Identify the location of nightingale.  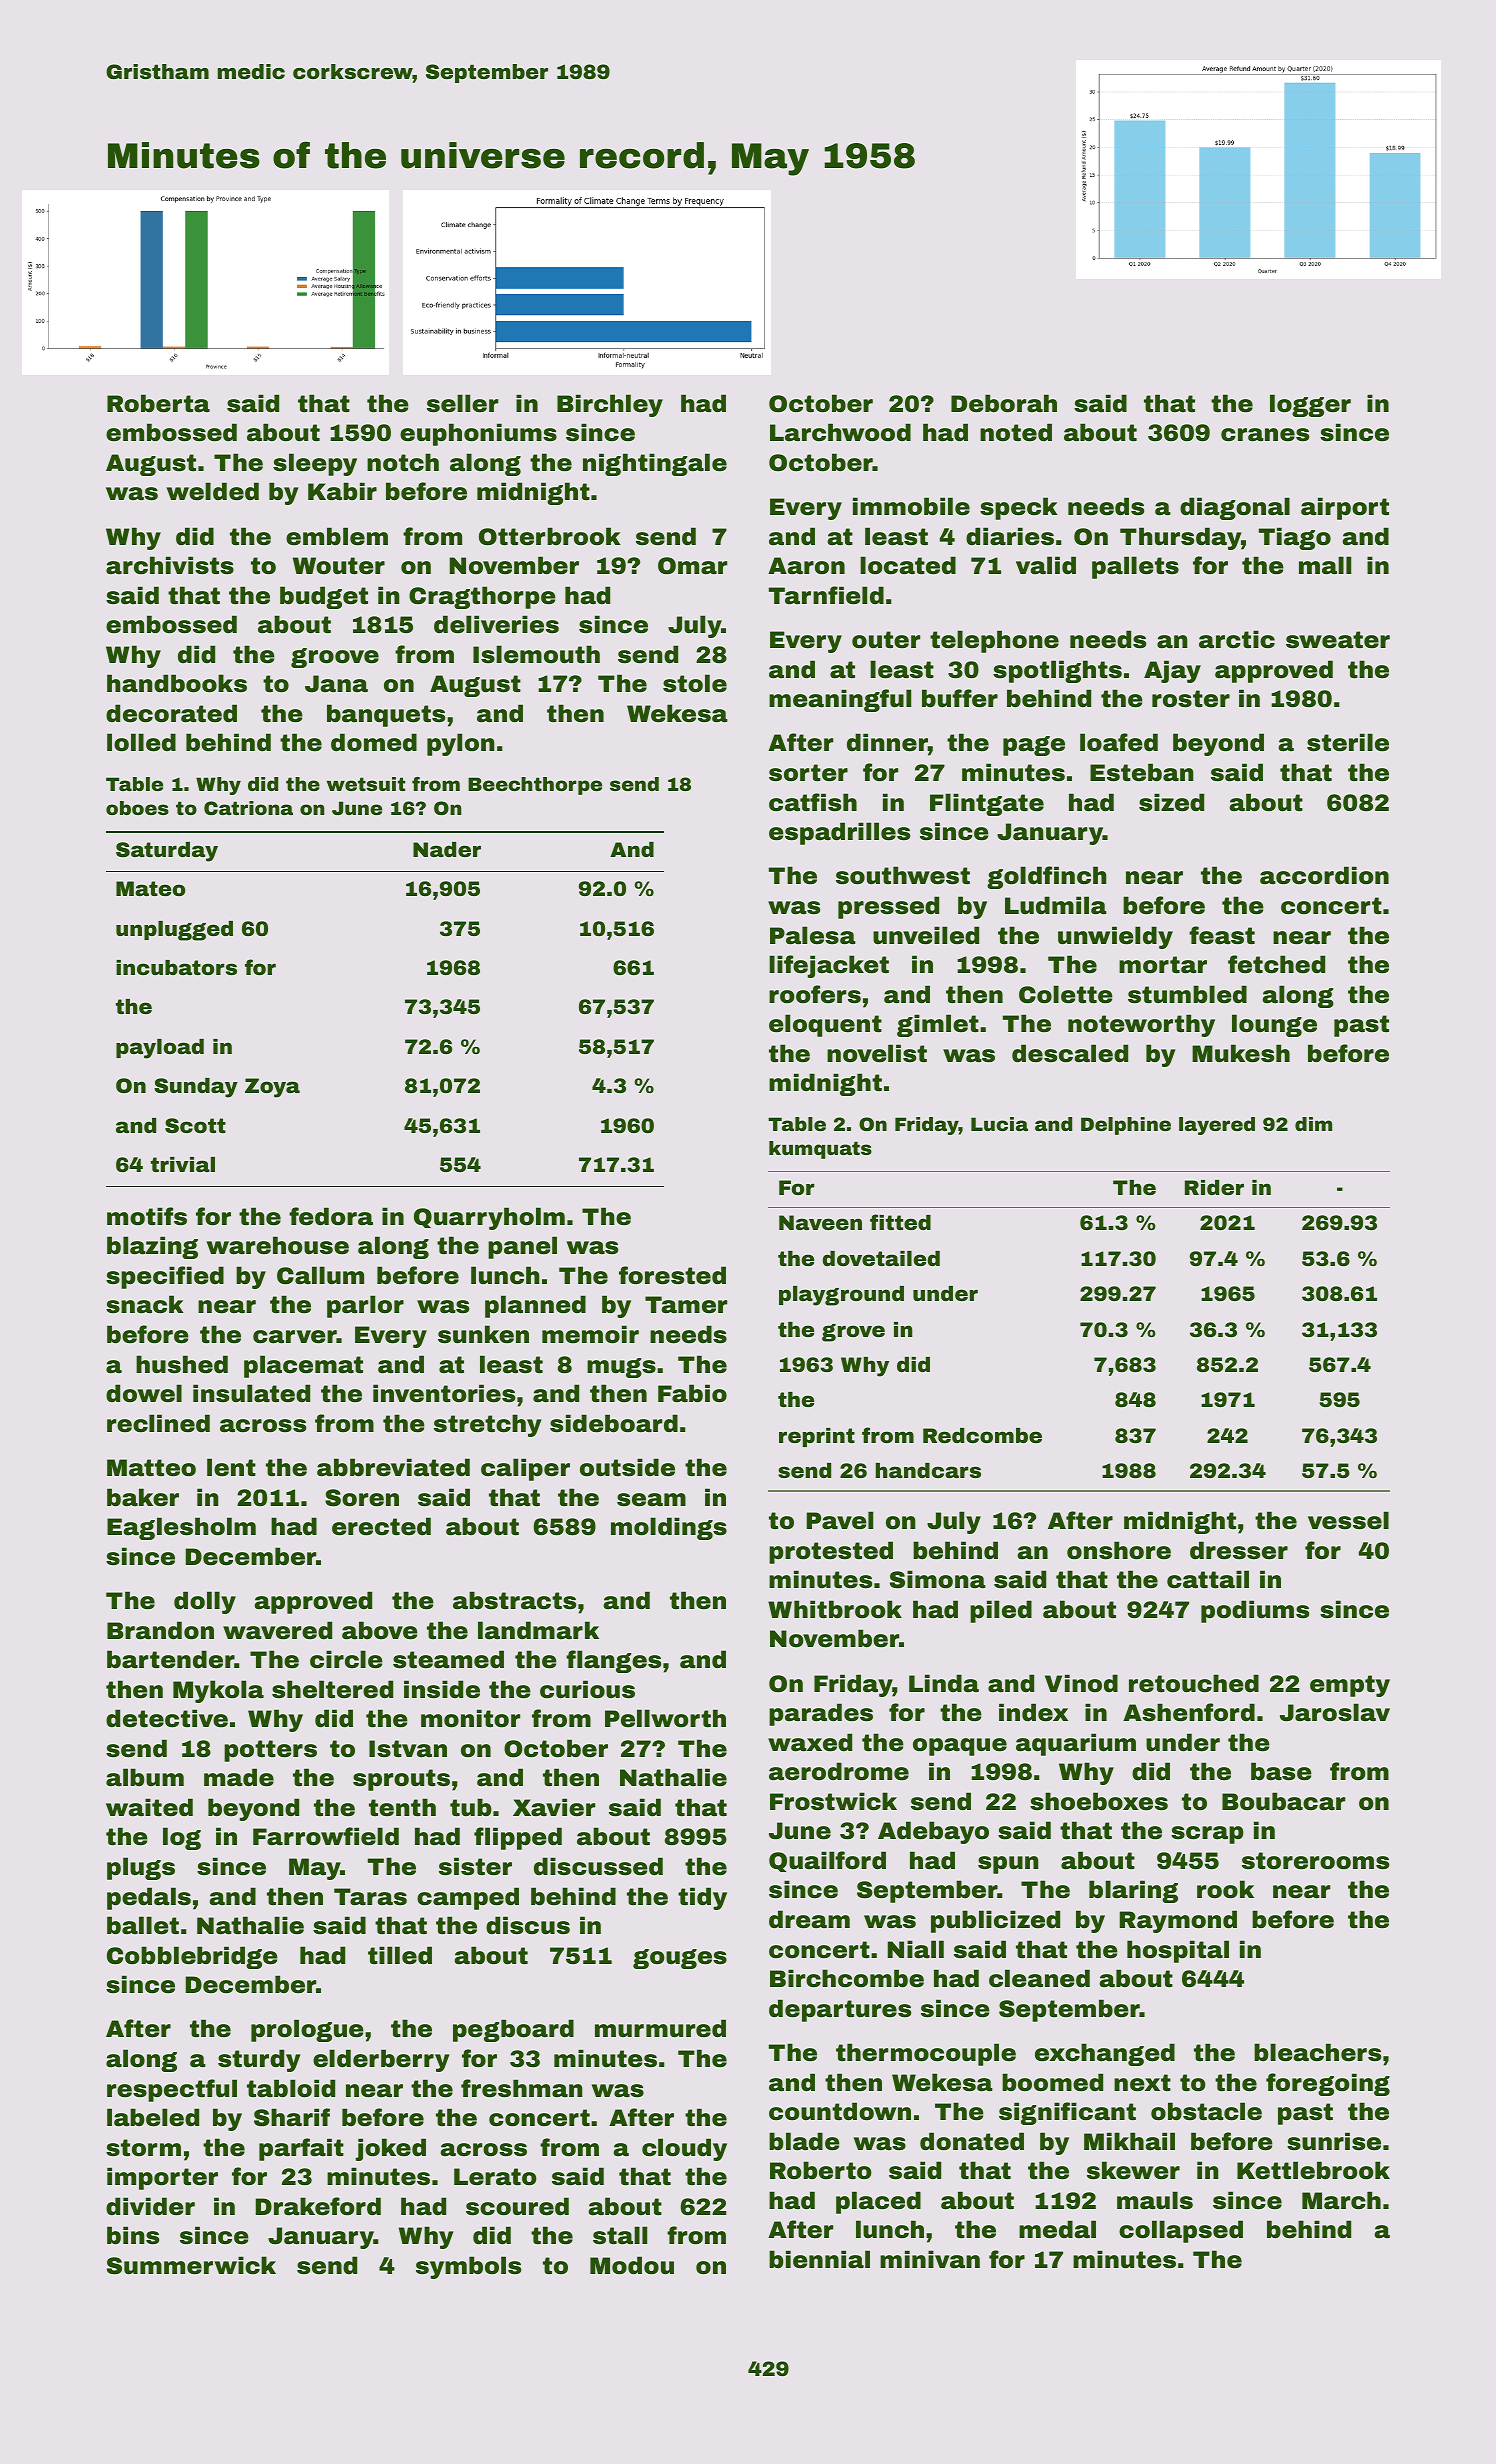
(655, 464).
